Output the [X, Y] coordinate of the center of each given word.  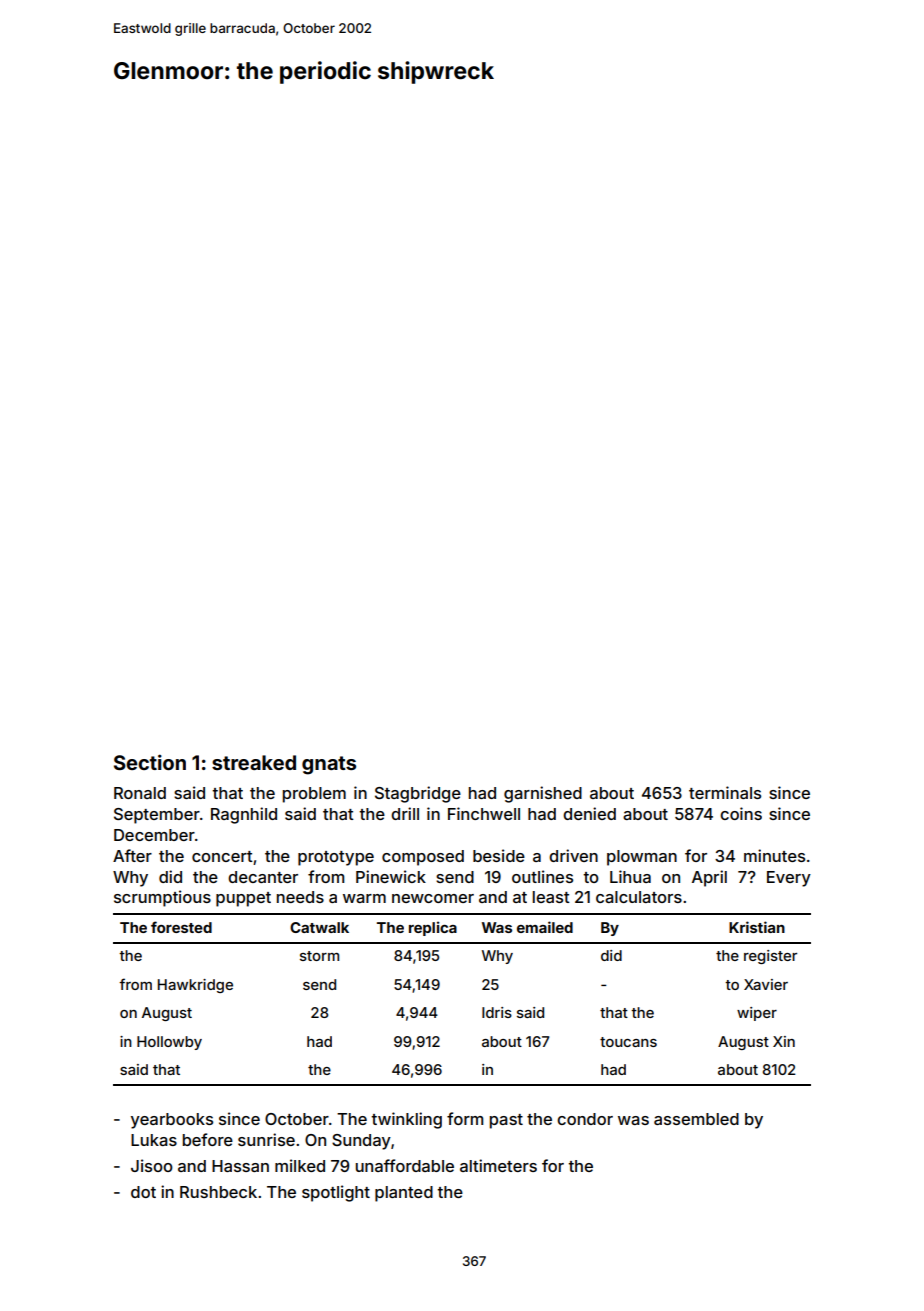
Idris [497, 1012]
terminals [725, 792]
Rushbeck [218, 1192]
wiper [757, 1014]
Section [150, 762]
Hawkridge [195, 986]
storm [319, 956]
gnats [329, 765]
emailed [545, 927]
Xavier [766, 984]
